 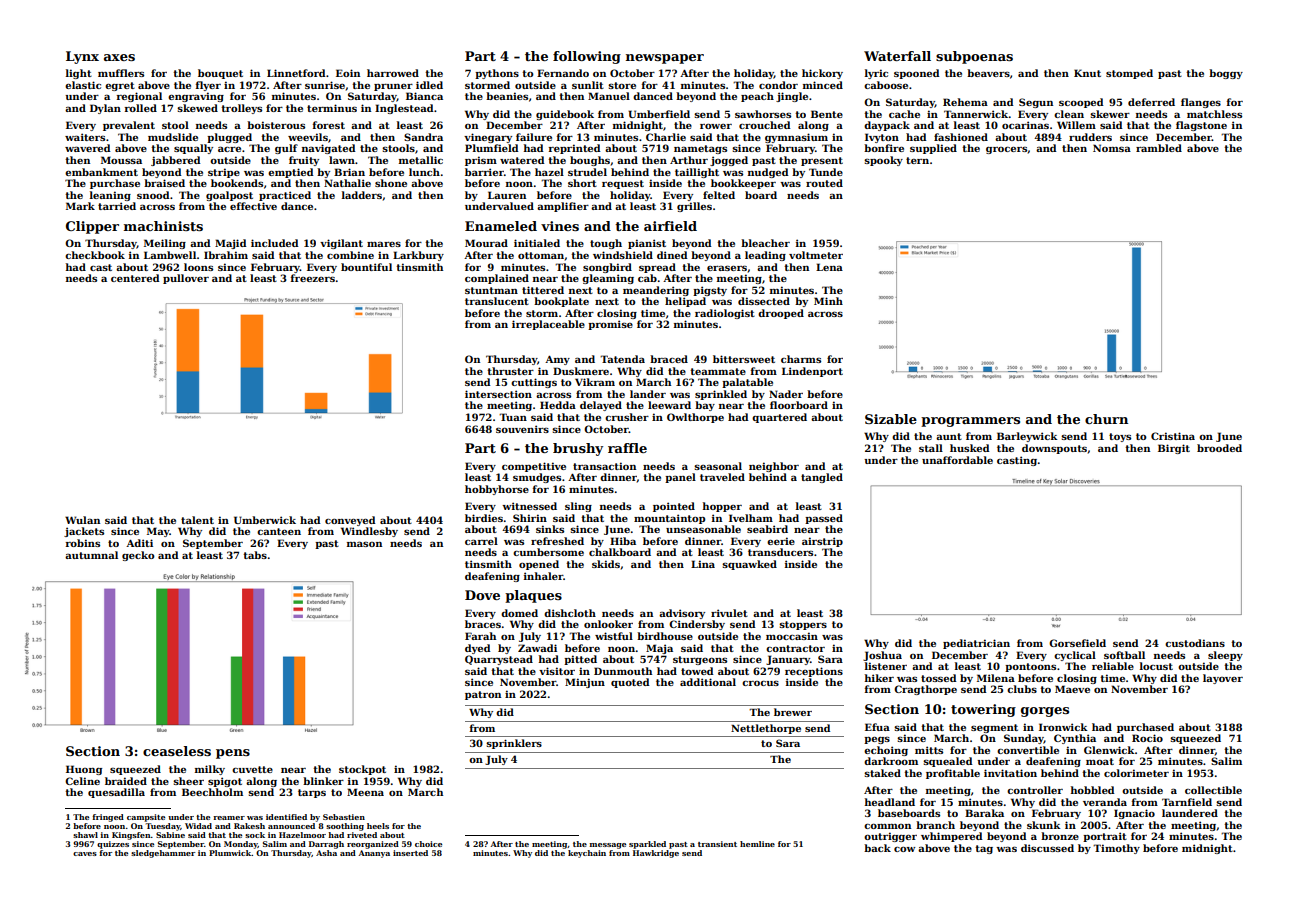 I want to click on Aditi, so click(x=139, y=543).
